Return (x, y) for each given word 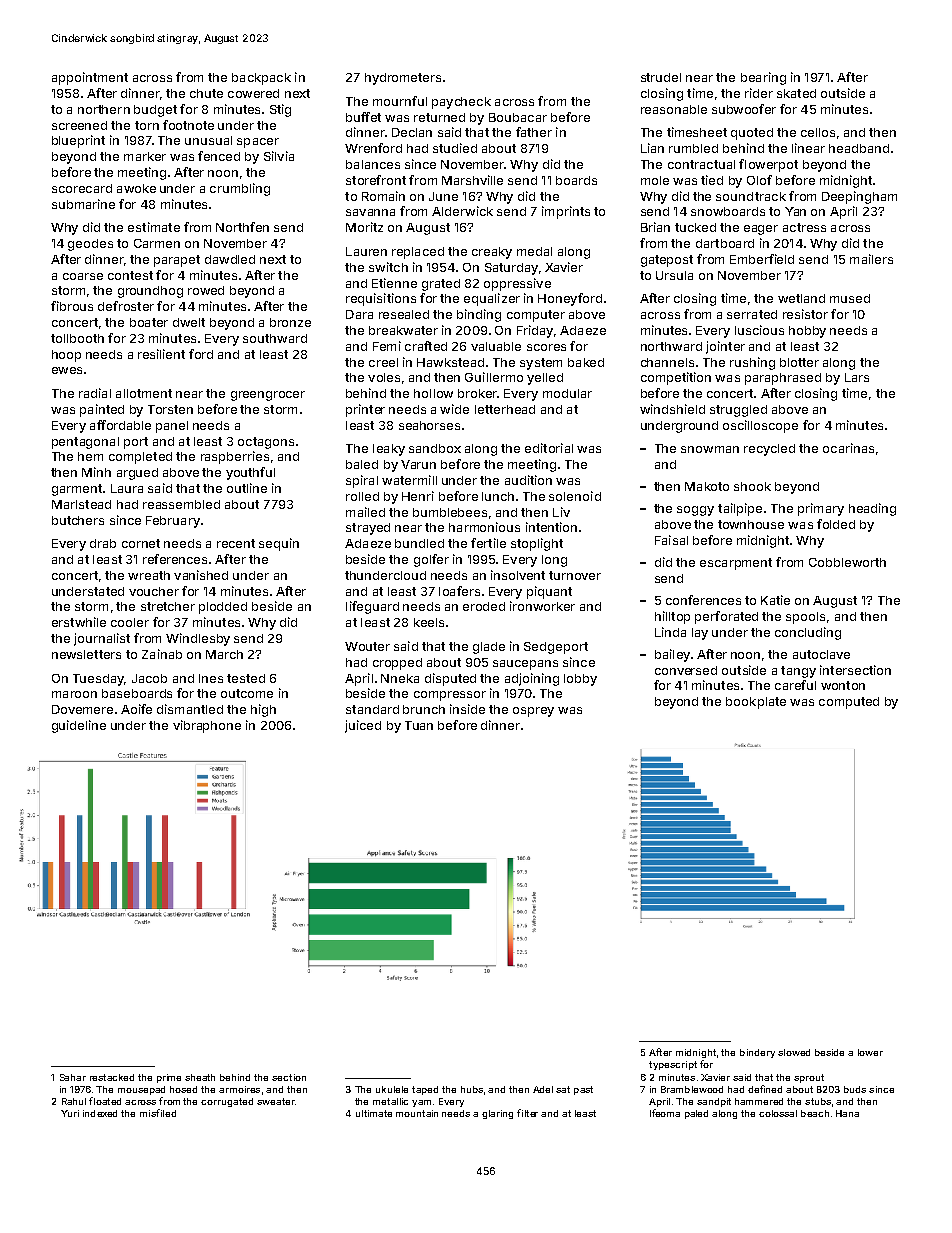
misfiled (158, 1113)
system (541, 364)
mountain (417, 1113)
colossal (778, 1113)
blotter (799, 362)
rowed (206, 290)
